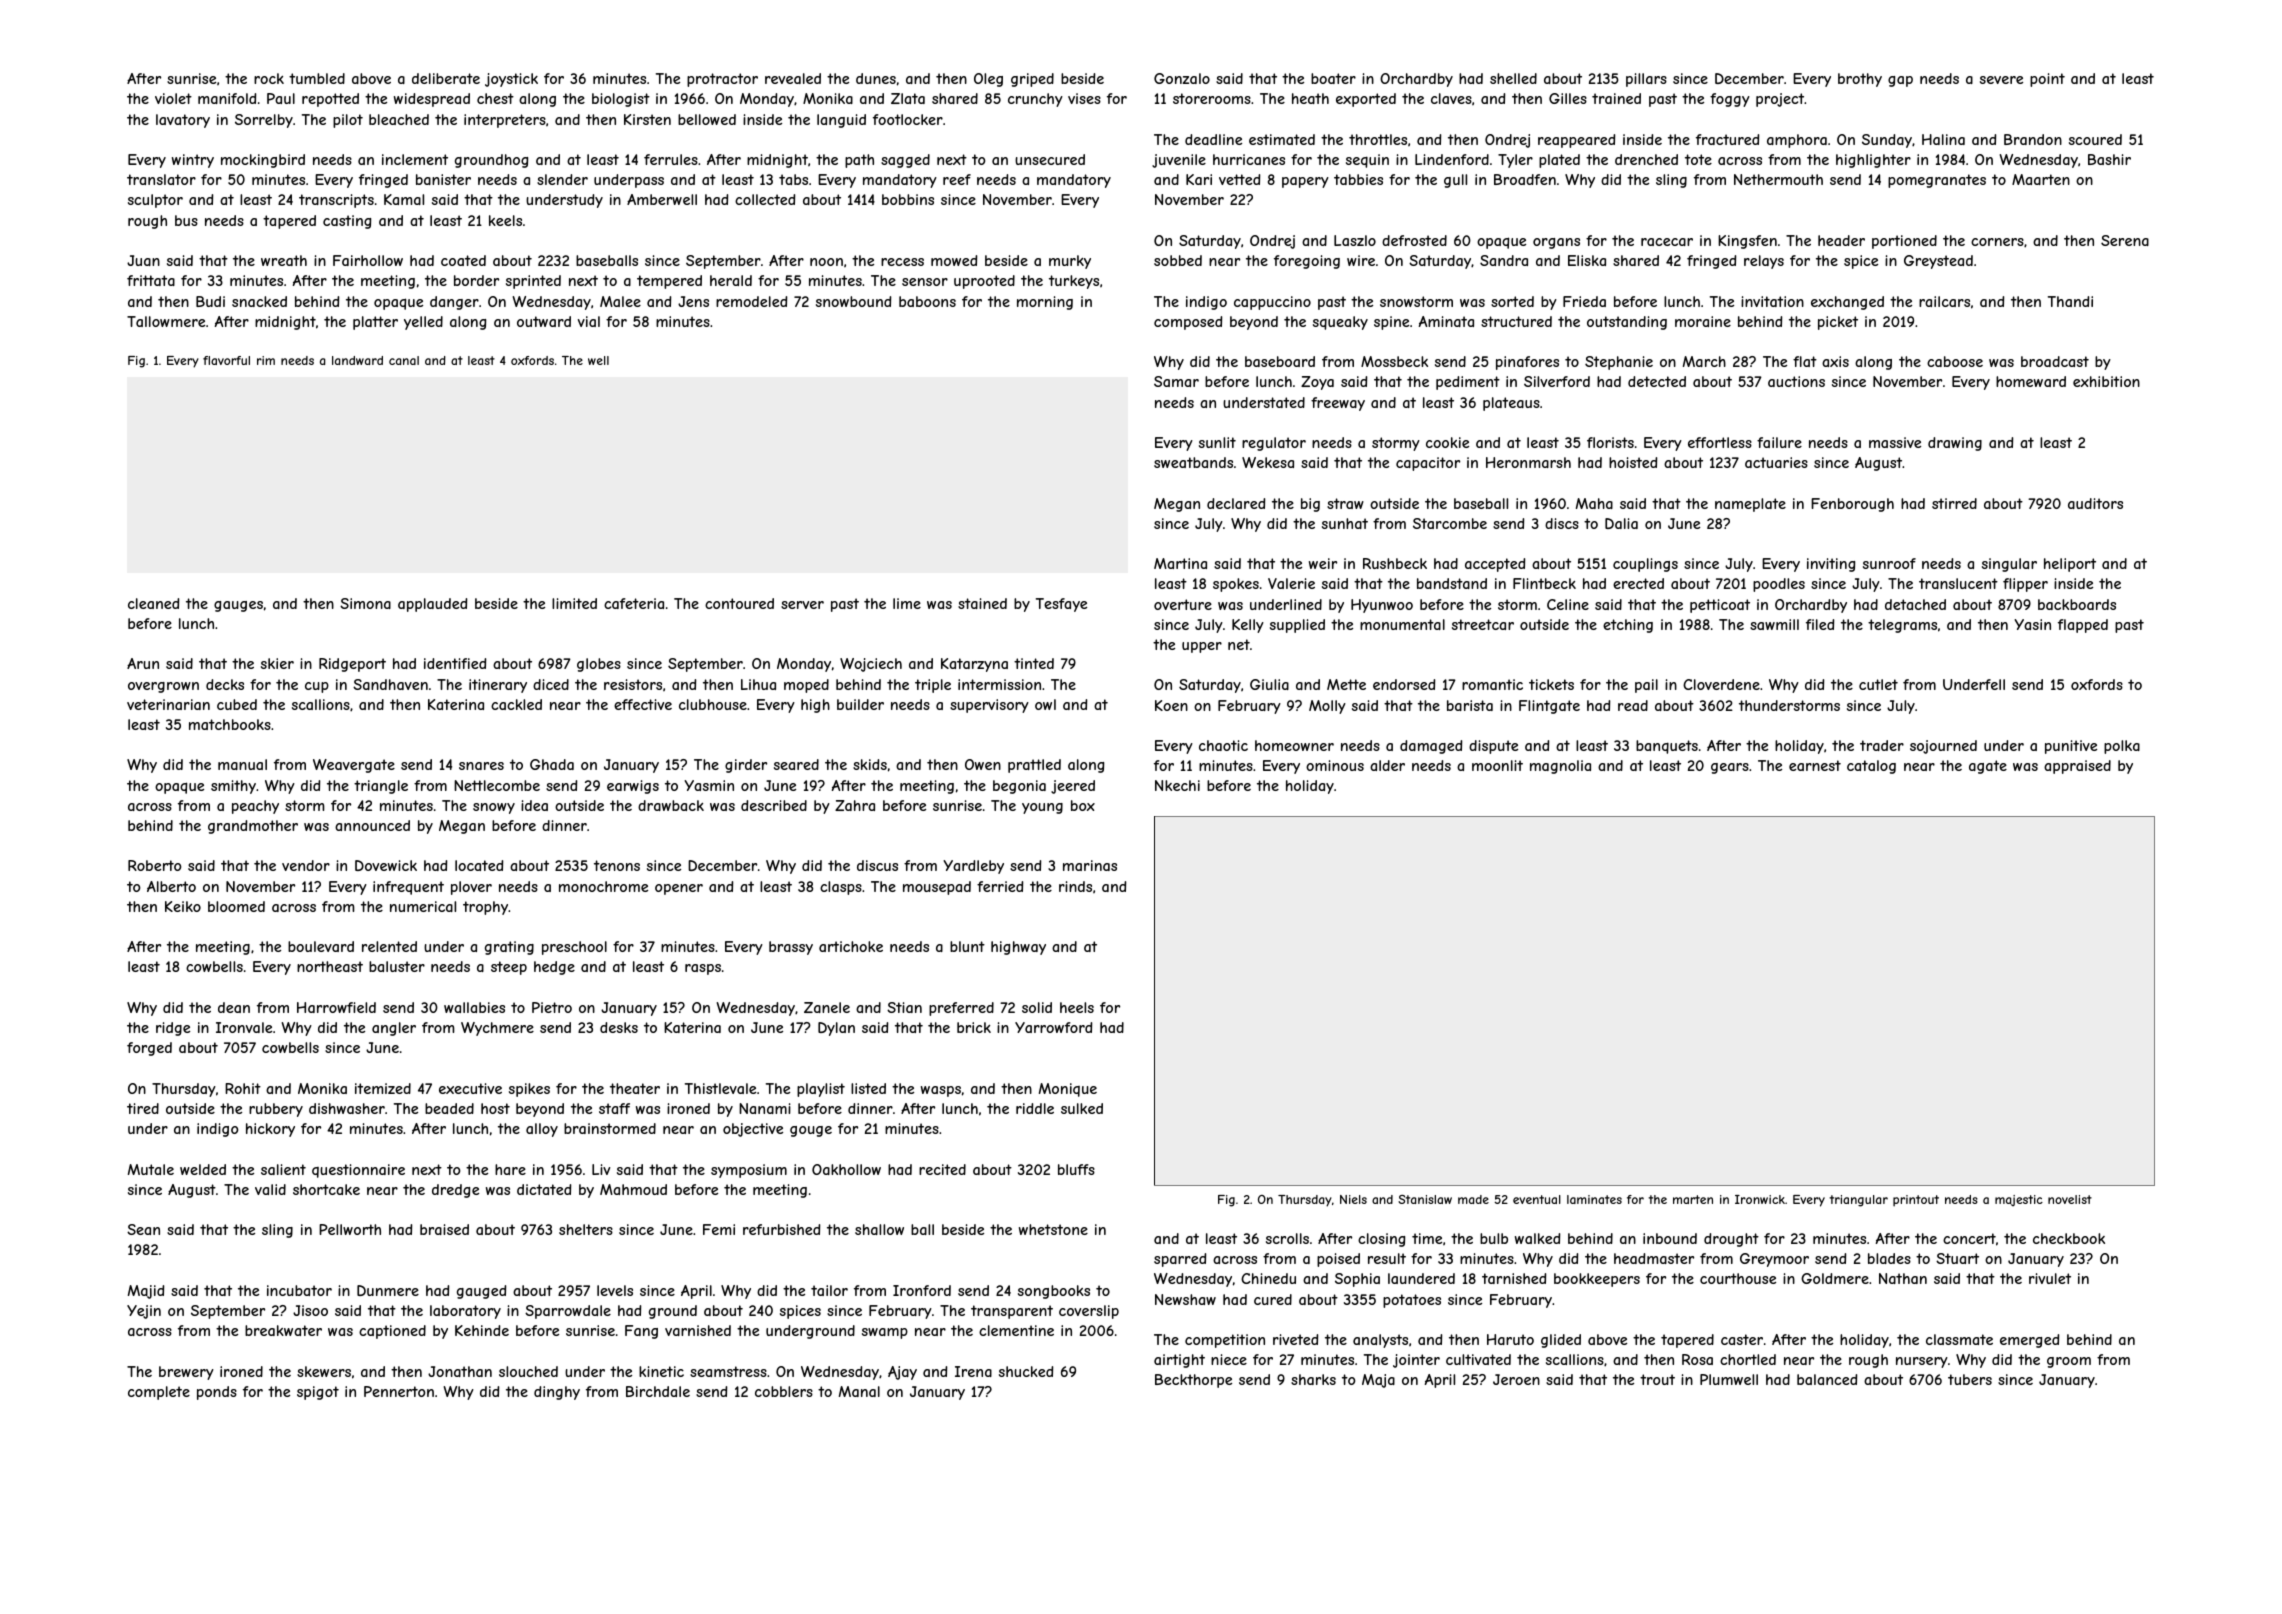  Describe the element at coordinates (1394, 361) in the screenshot. I see `Mossbeck` at that location.
